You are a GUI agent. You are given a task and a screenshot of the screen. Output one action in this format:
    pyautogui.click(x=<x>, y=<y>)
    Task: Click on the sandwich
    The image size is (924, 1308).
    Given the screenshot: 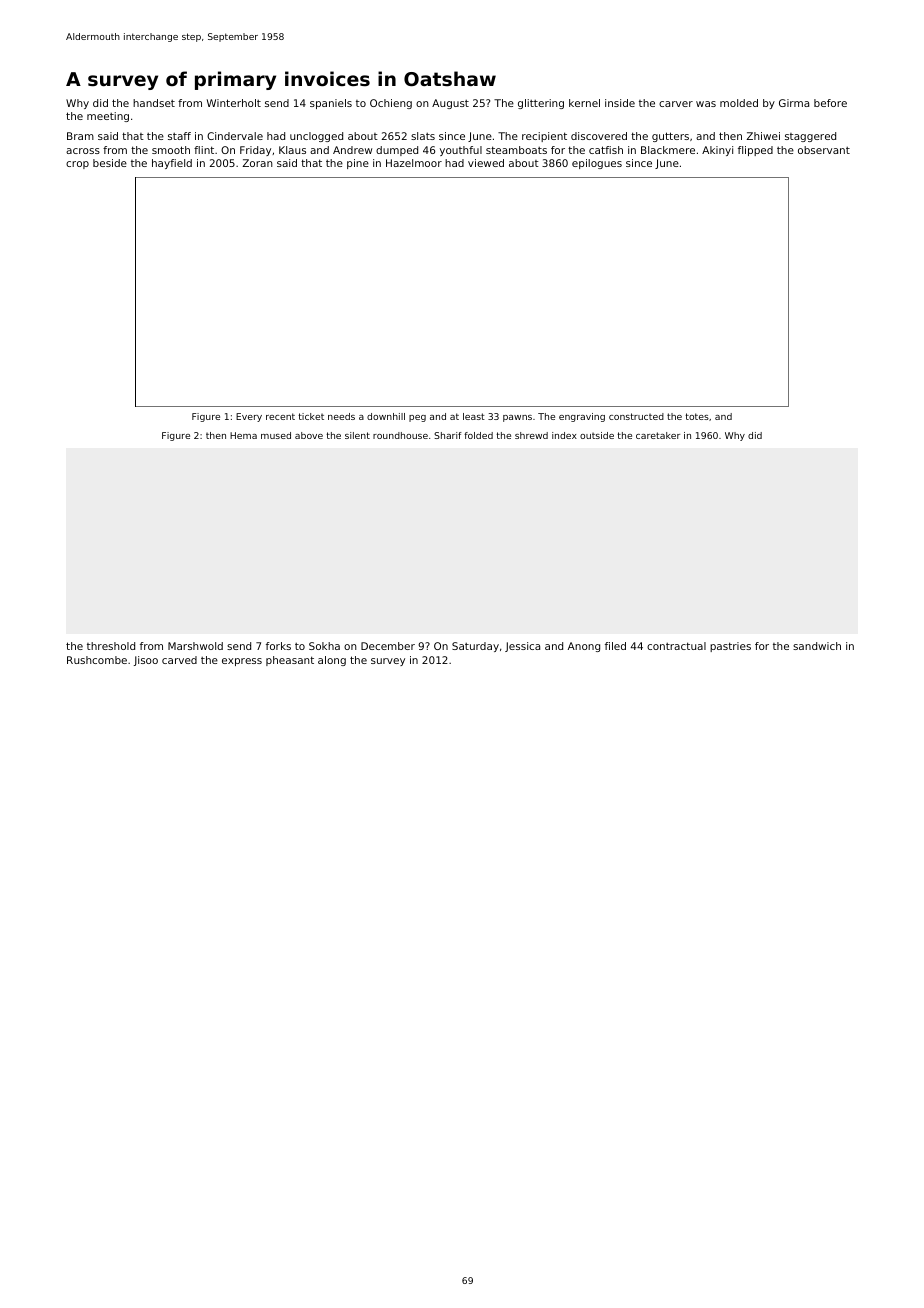 What is the action you would take?
    pyautogui.click(x=817, y=646)
